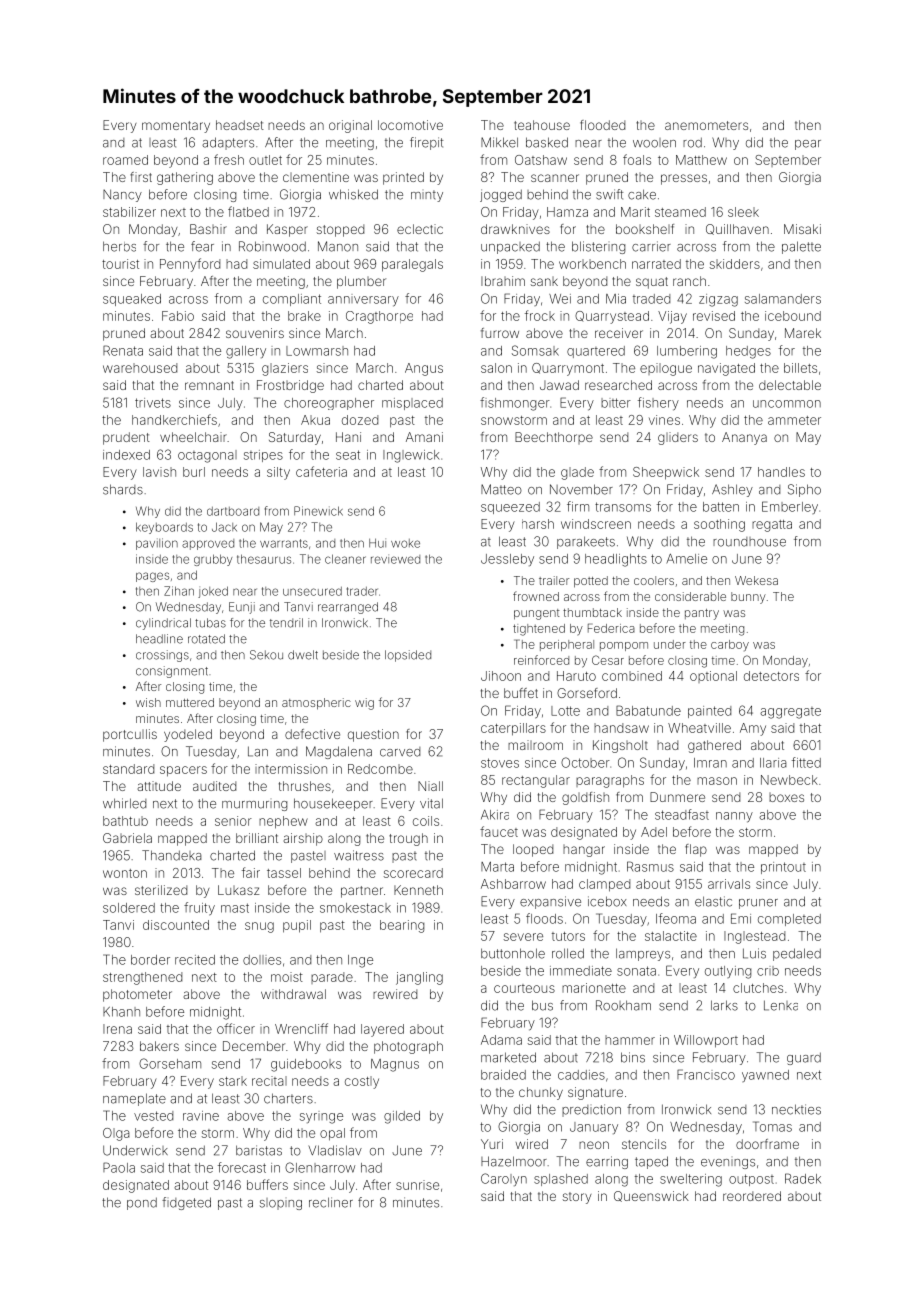 This screenshot has width=924, height=1314. Describe the element at coordinates (164, 528) in the screenshot. I see `keyboards` at that location.
